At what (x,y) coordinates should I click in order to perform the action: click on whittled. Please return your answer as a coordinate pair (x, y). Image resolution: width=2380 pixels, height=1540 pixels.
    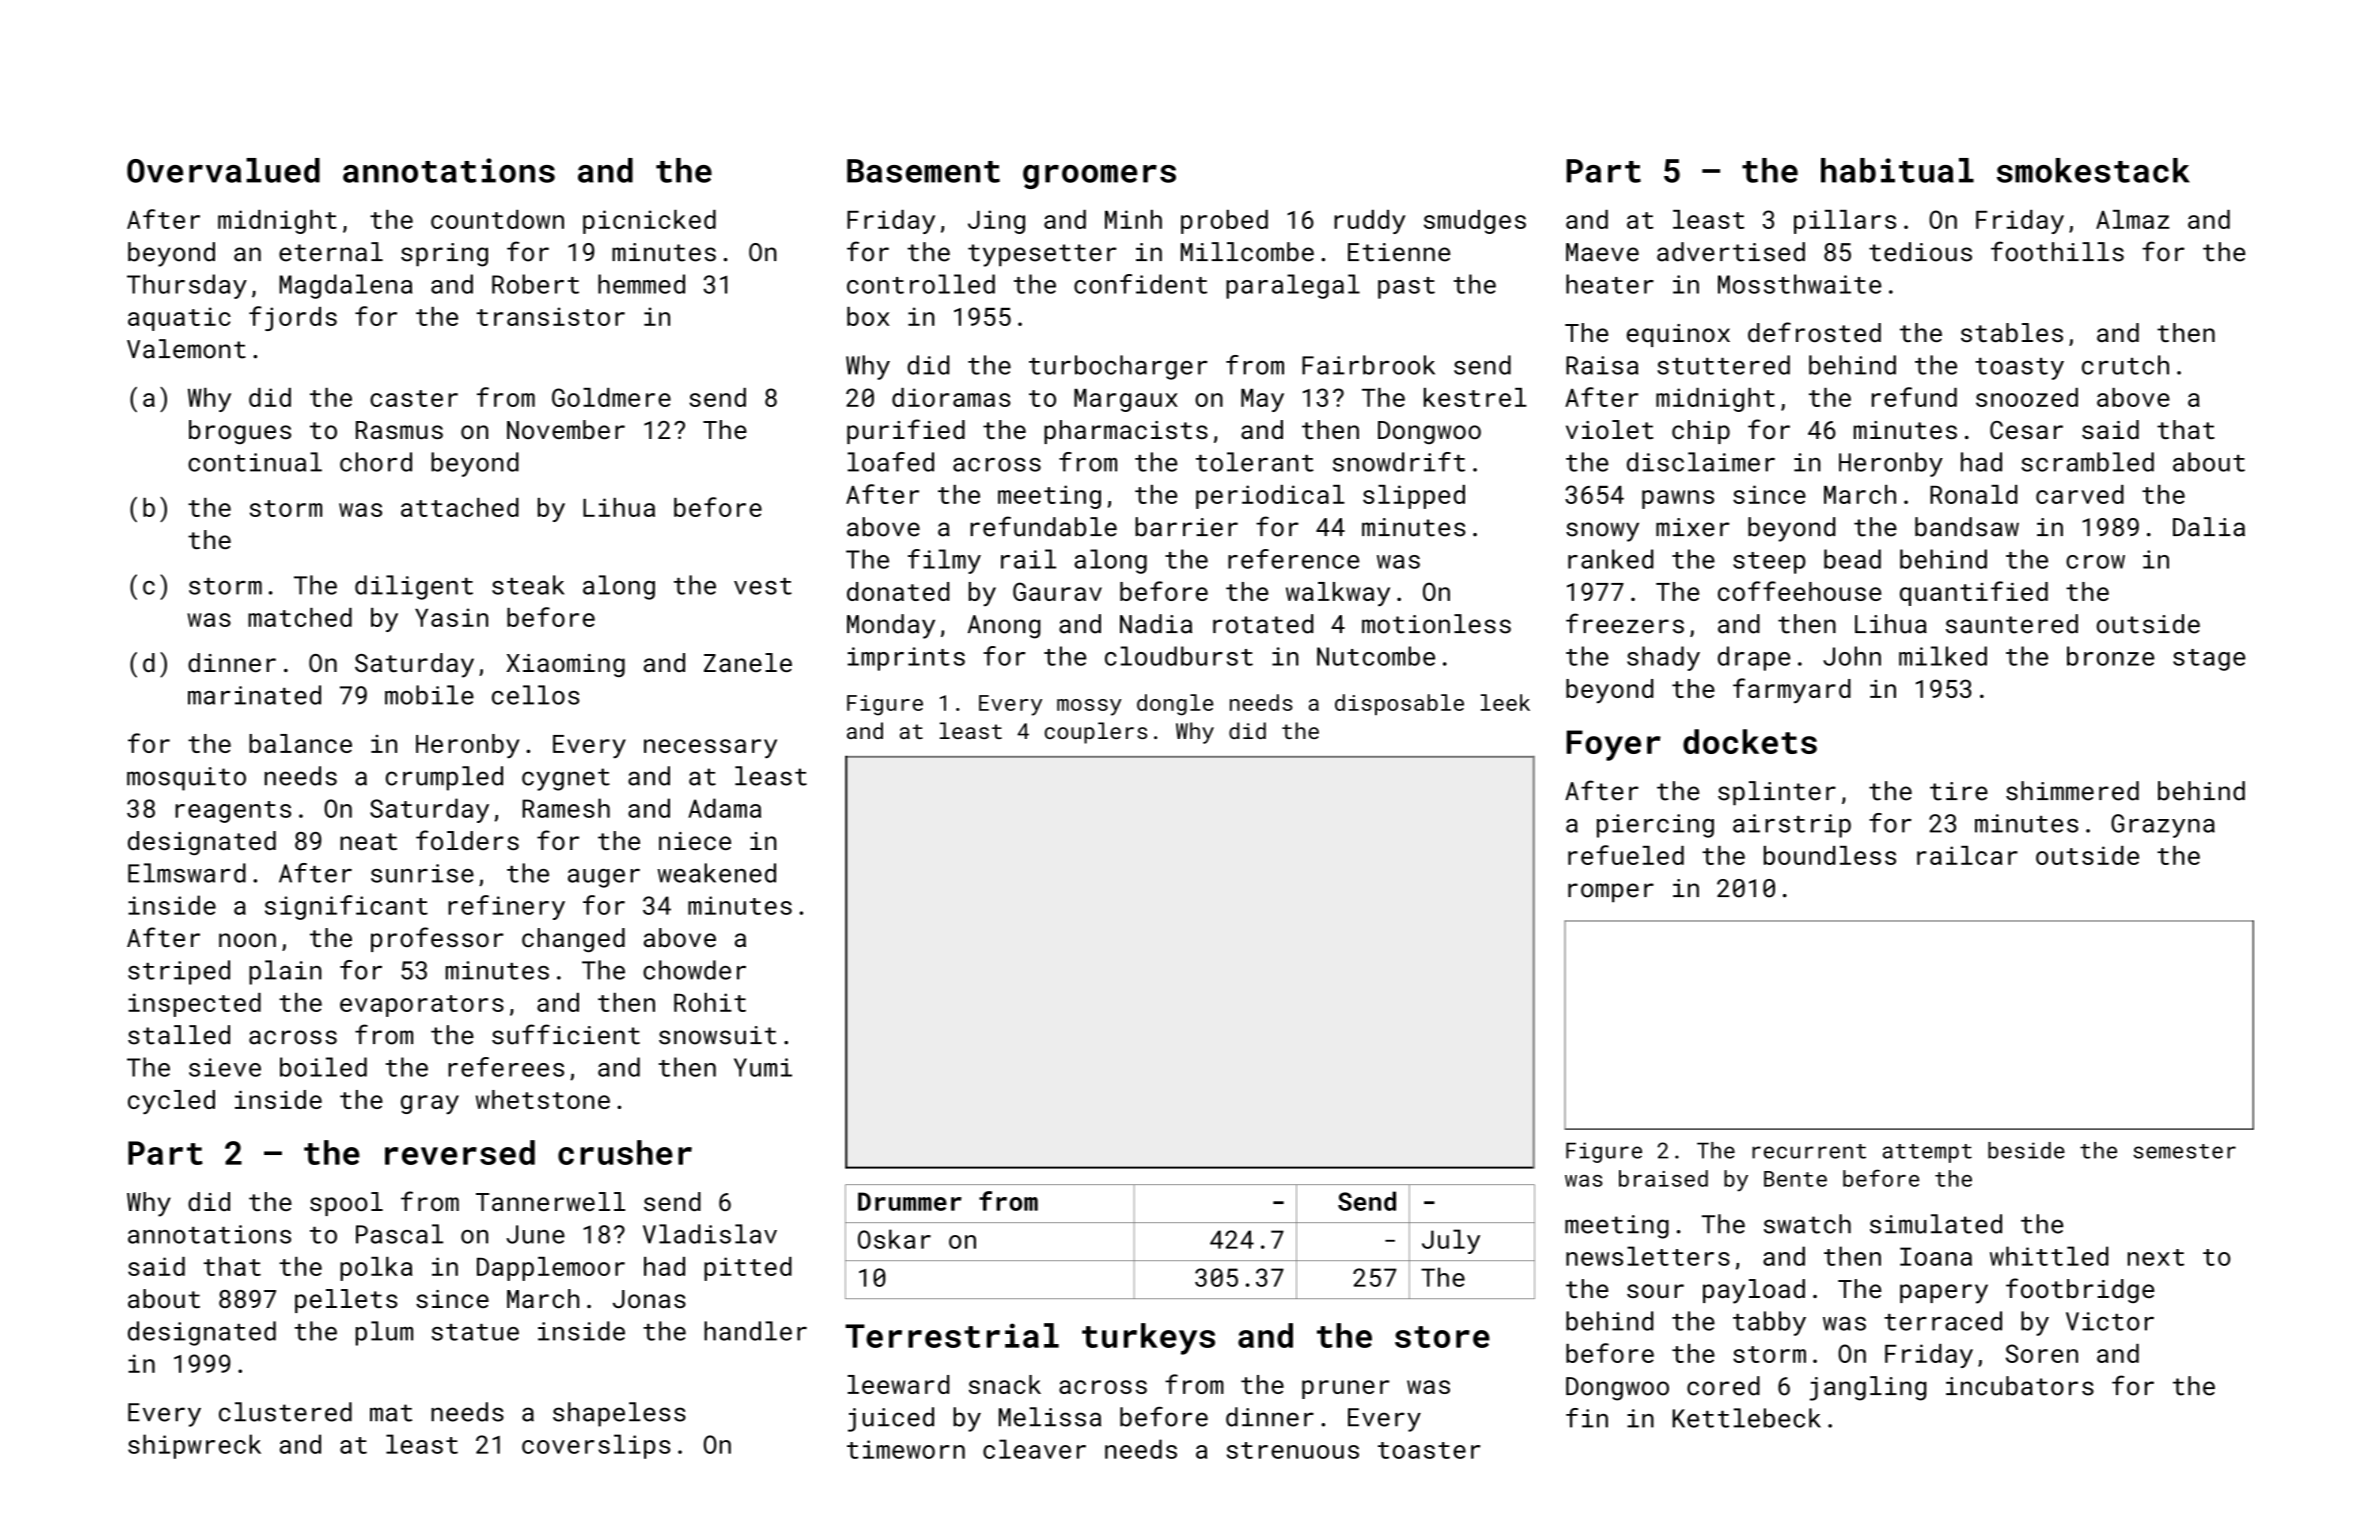
    Looking at the image, I should click on (2049, 1256).
